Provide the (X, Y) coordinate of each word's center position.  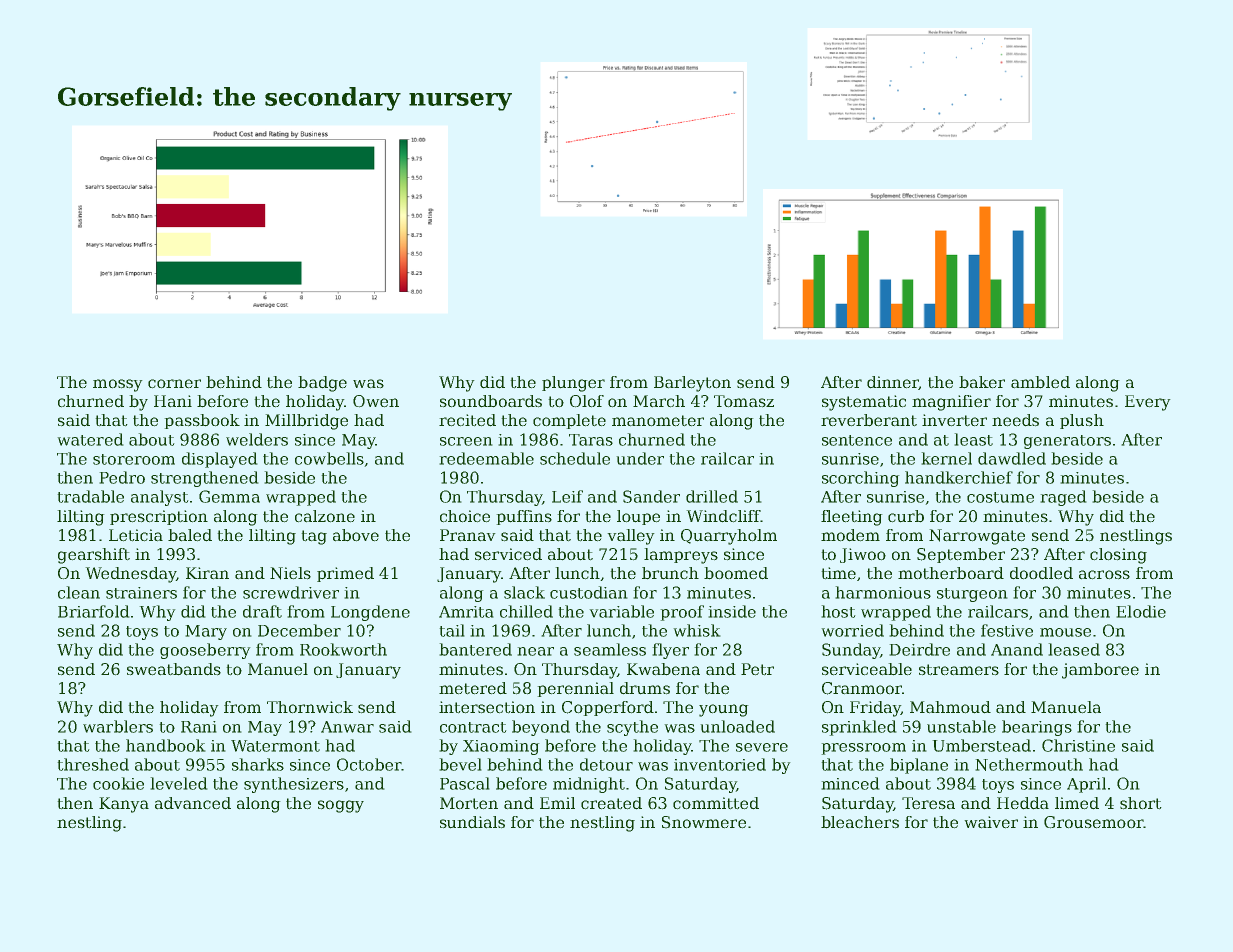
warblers (118, 726)
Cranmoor (862, 688)
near (536, 651)
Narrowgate (977, 537)
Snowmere (704, 822)
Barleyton (692, 384)
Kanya (124, 805)
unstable (961, 726)
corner (174, 383)
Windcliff (723, 516)
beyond (541, 728)
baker (982, 382)
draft (262, 611)
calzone (325, 516)
